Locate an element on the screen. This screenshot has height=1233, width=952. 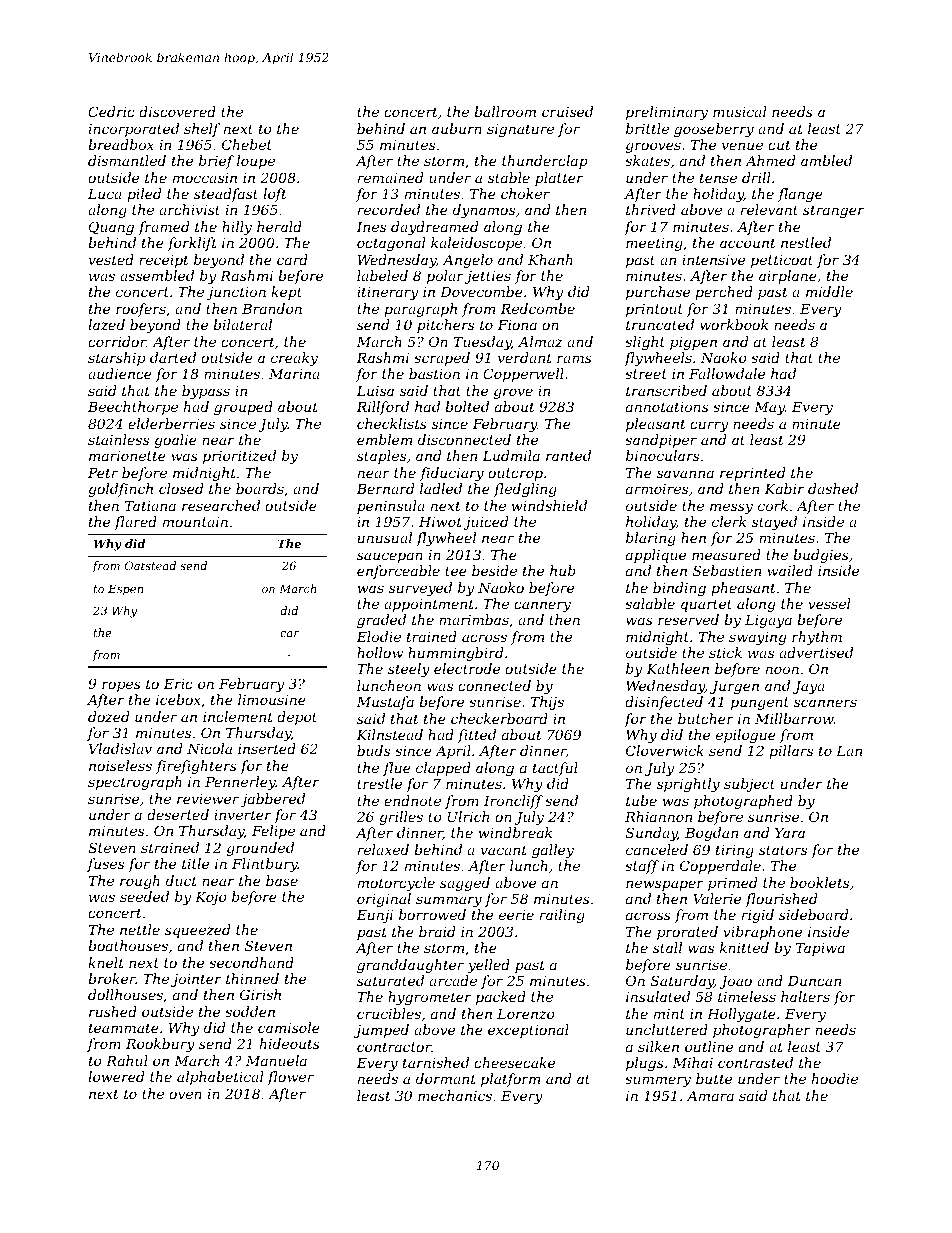
Chebet is located at coordinates (247, 144).
